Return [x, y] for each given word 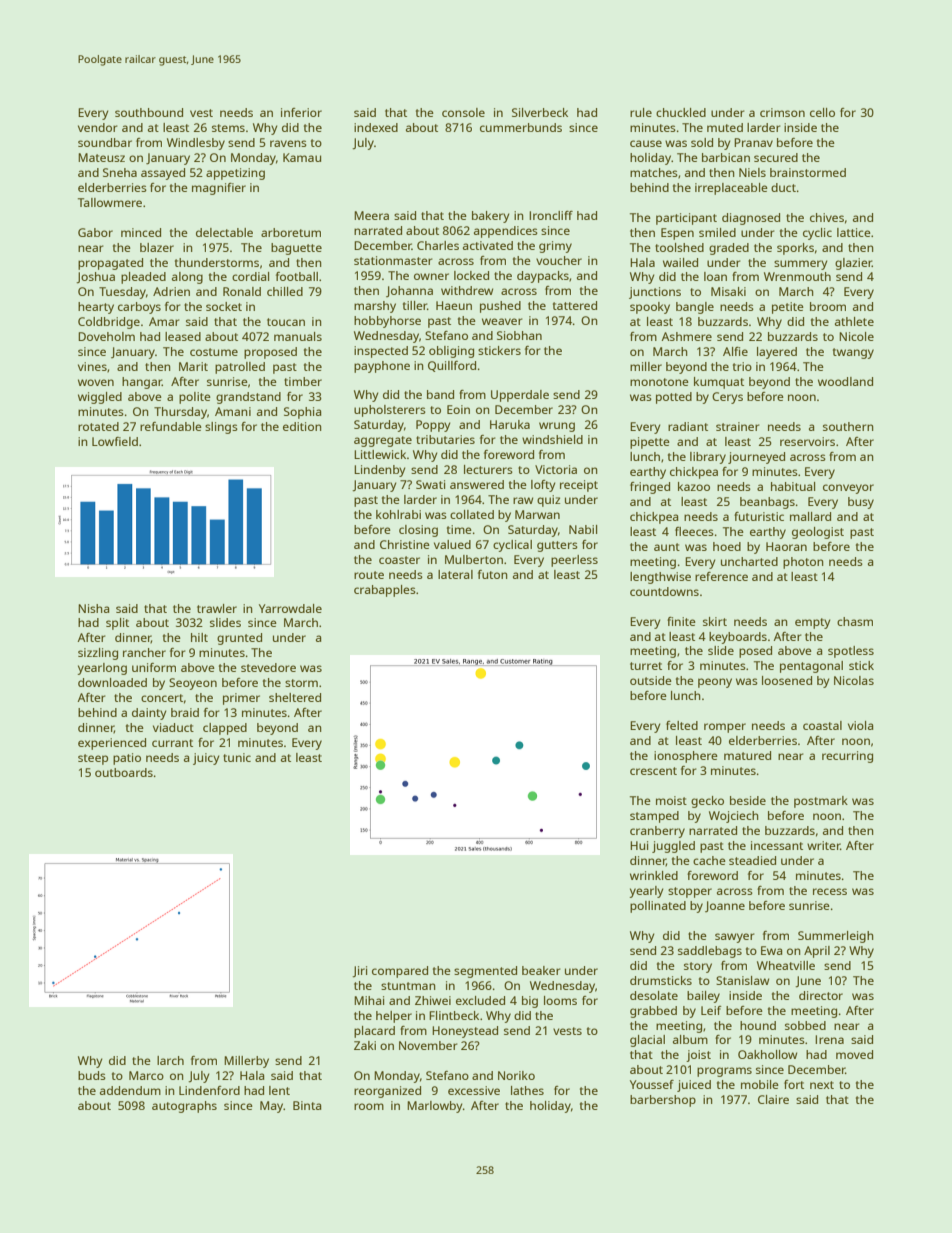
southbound [149, 112]
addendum [130, 1090]
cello [822, 112]
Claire [773, 1099]
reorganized [387, 1092]
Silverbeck [540, 112]
